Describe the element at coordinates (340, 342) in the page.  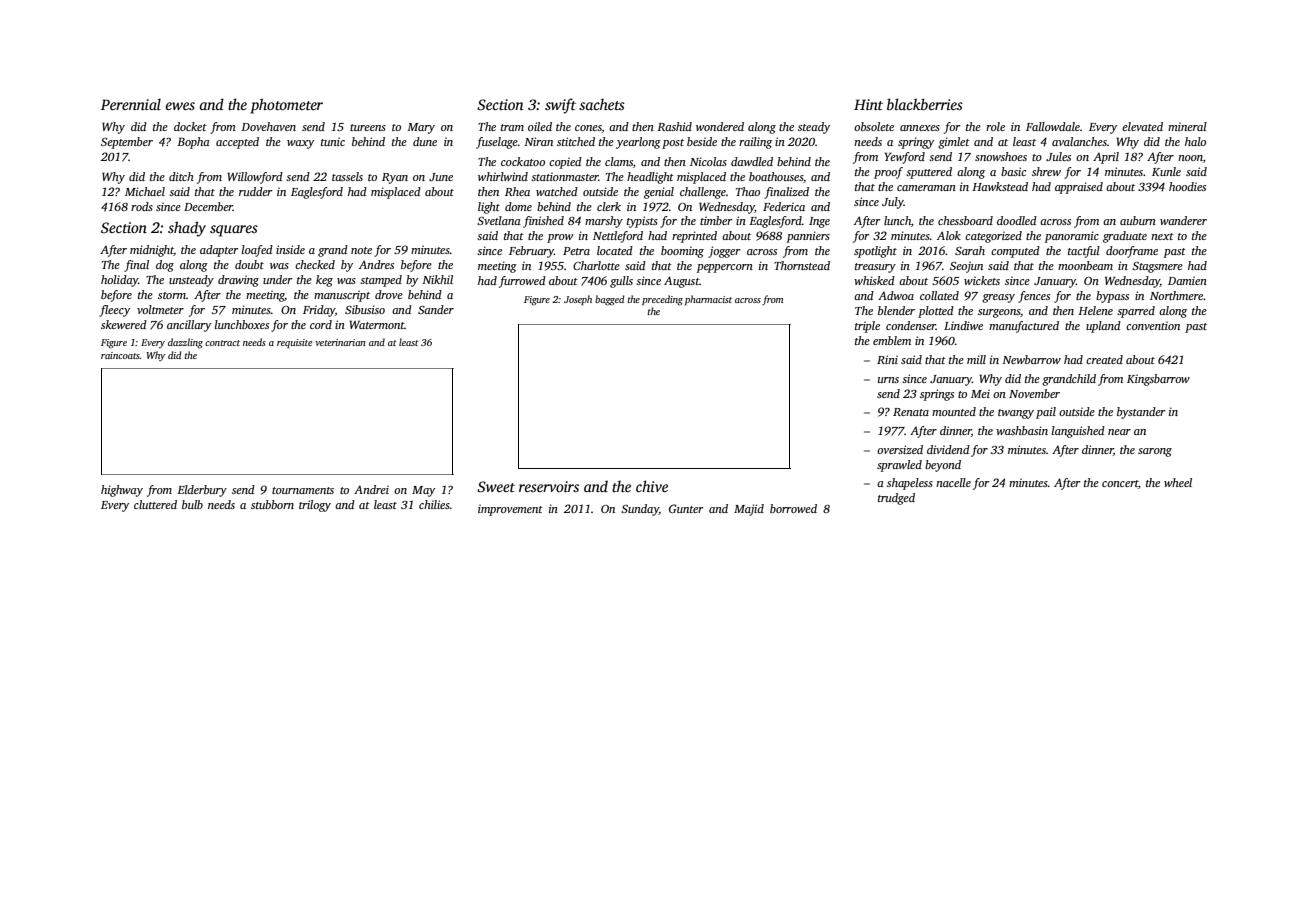
I see `veterinarian` at that location.
